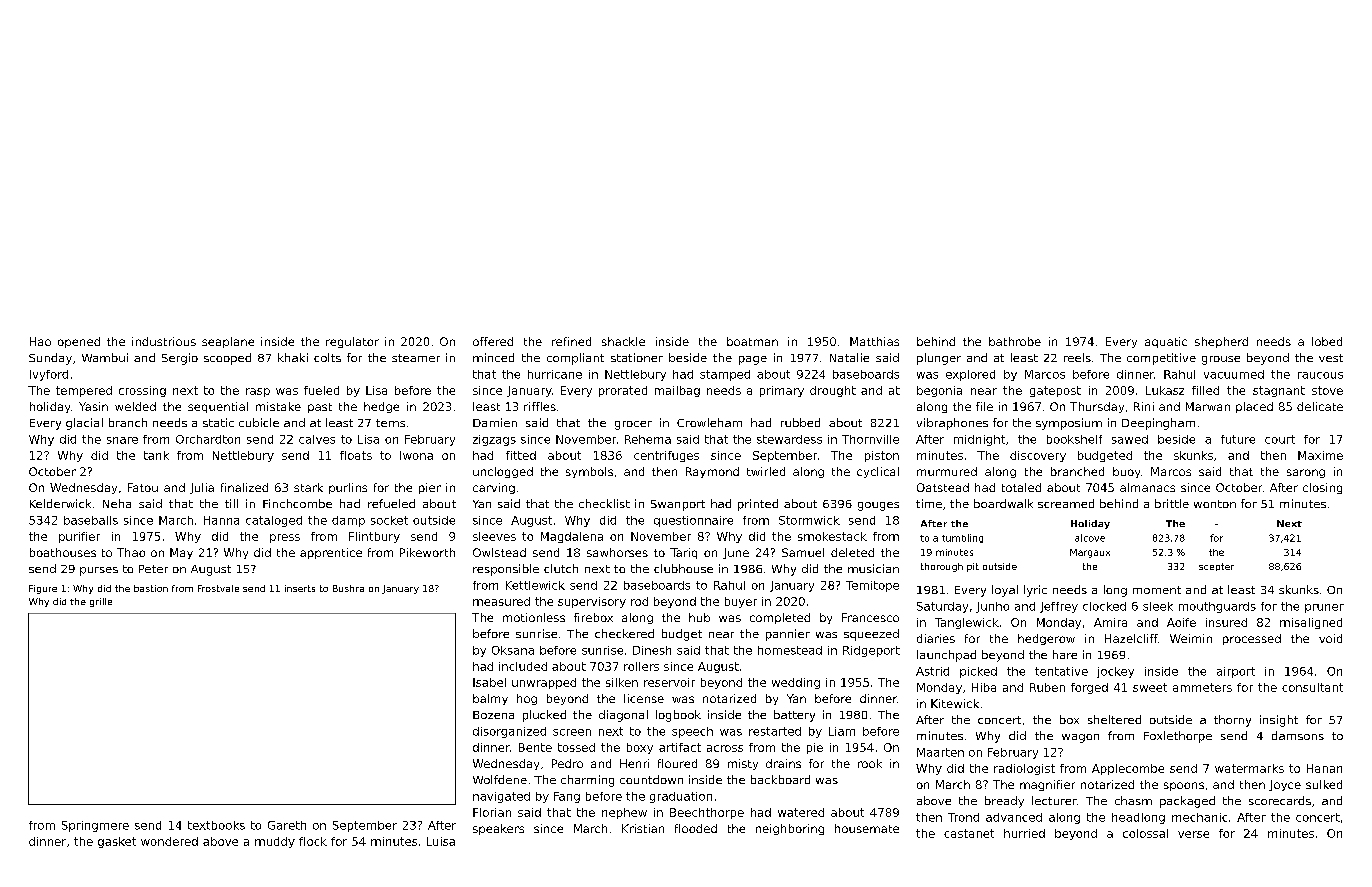  What do you see at coordinates (624, 813) in the document?
I see `nephew` at bounding box center [624, 813].
